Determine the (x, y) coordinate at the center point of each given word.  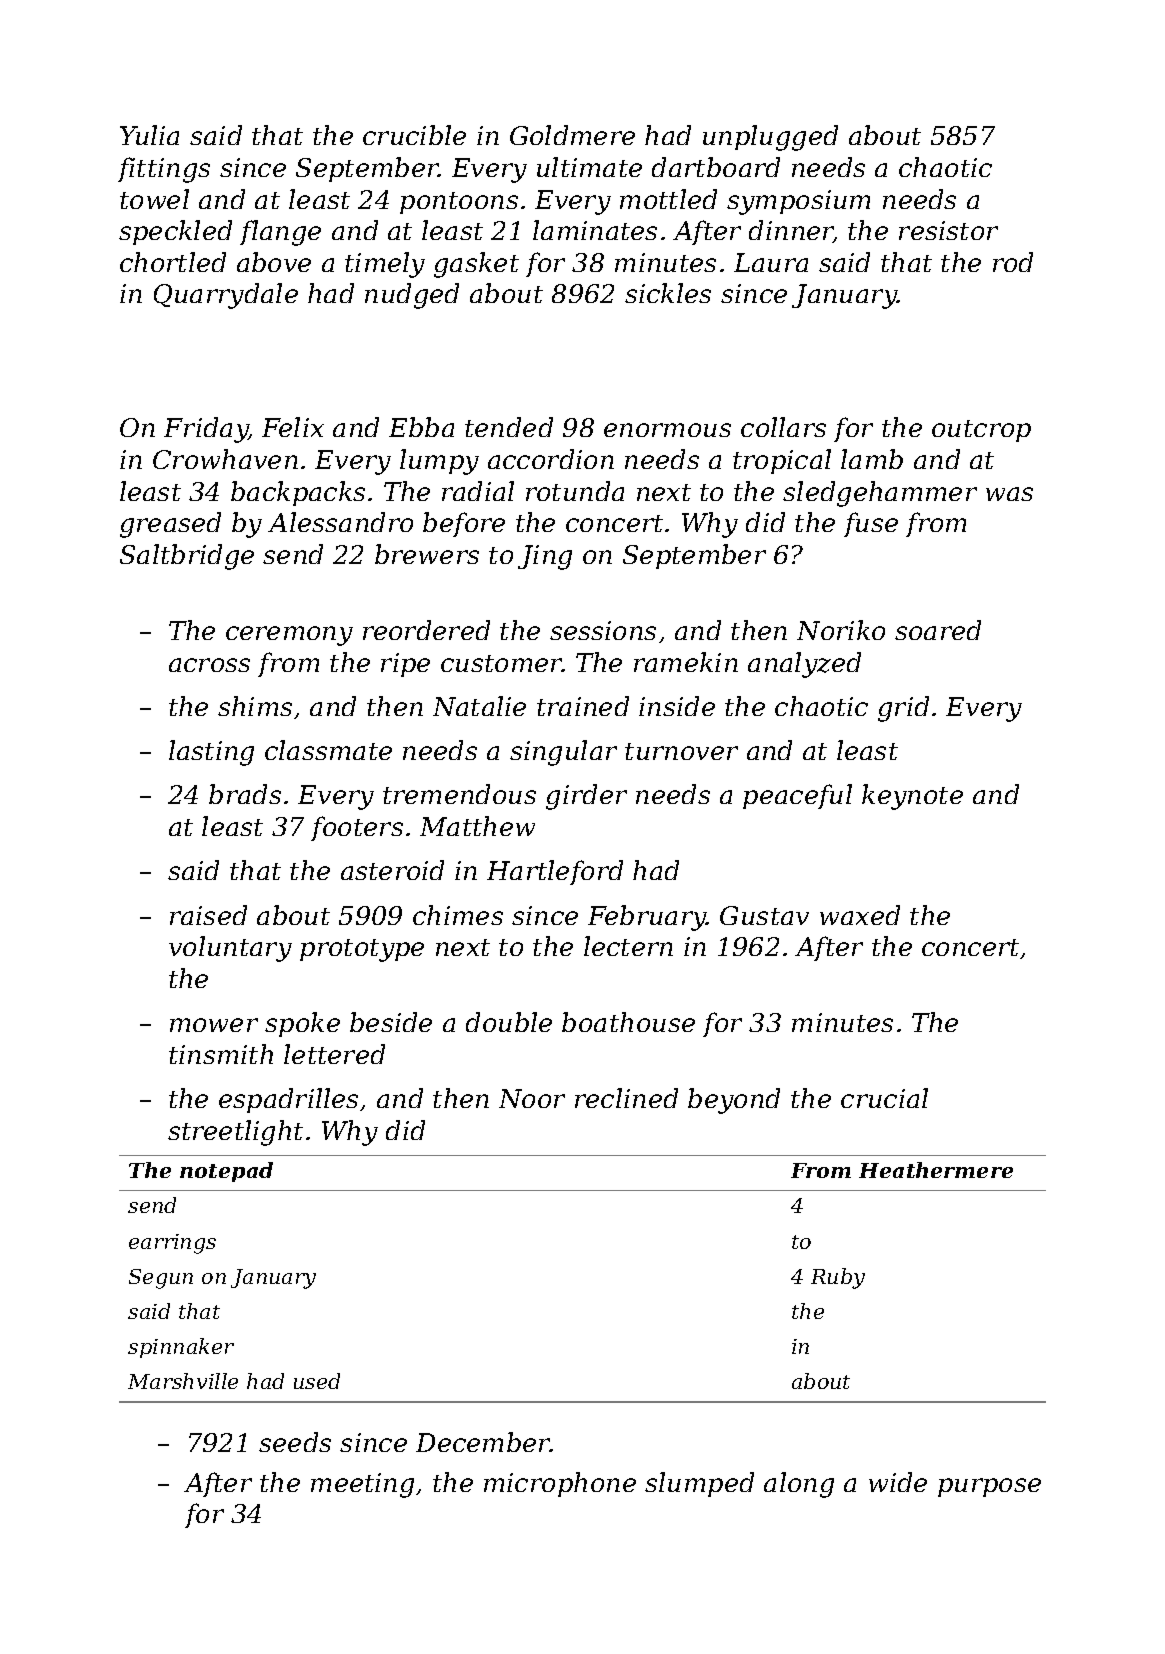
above (274, 262)
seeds (295, 1442)
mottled (668, 199)
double (509, 1022)
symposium (798, 202)
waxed (860, 915)
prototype (362, 950)
